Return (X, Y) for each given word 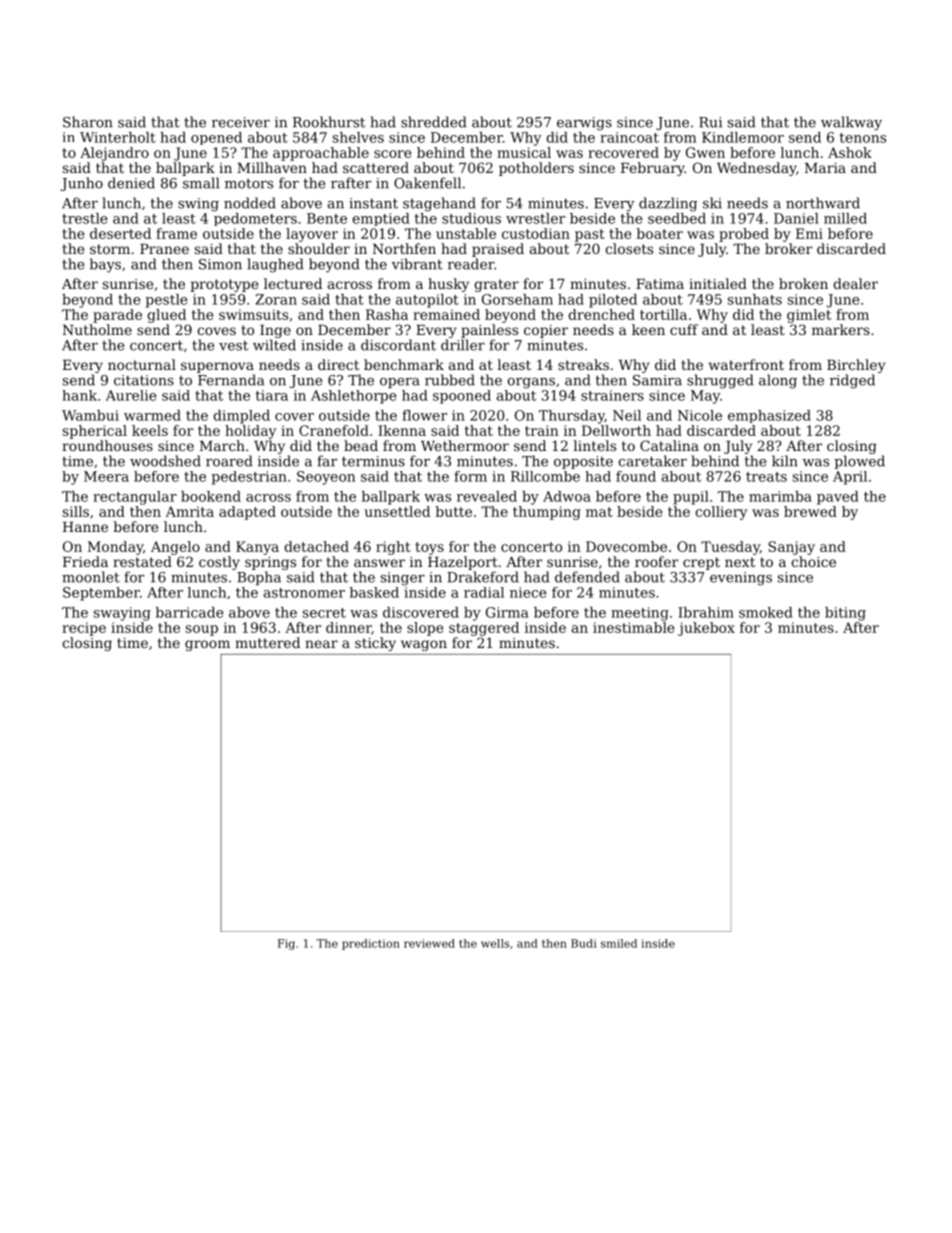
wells (495, 943)
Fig (286, 944)
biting (845, 614)
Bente (327, 218)
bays (105, 265)
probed (744, 235)
